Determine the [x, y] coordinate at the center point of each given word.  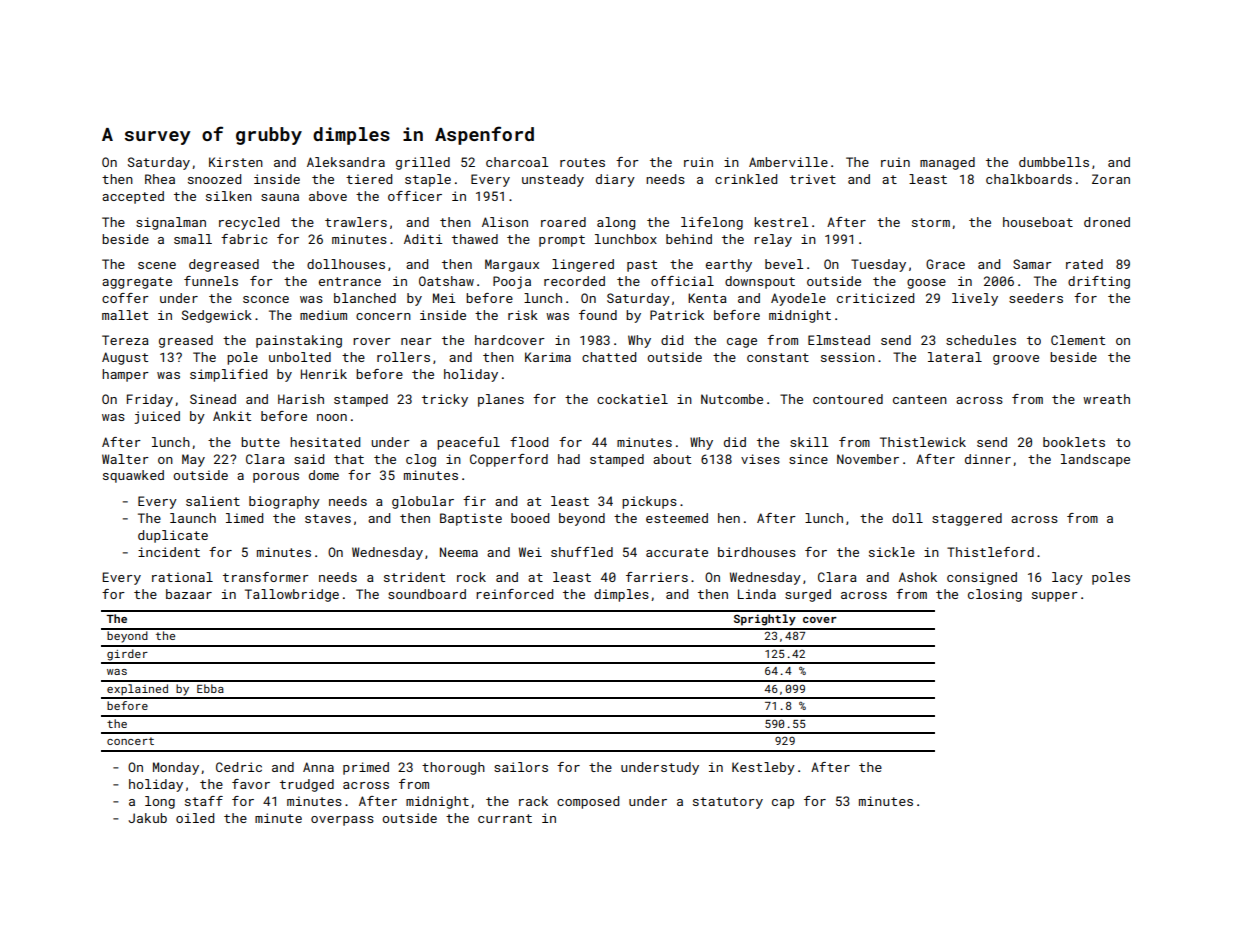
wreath [1106, 399]
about [672, 459]
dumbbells [1054, 162]
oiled [195, 818]
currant [505, 818]
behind [689, 239]
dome [324, 475]
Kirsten [236, 162]
